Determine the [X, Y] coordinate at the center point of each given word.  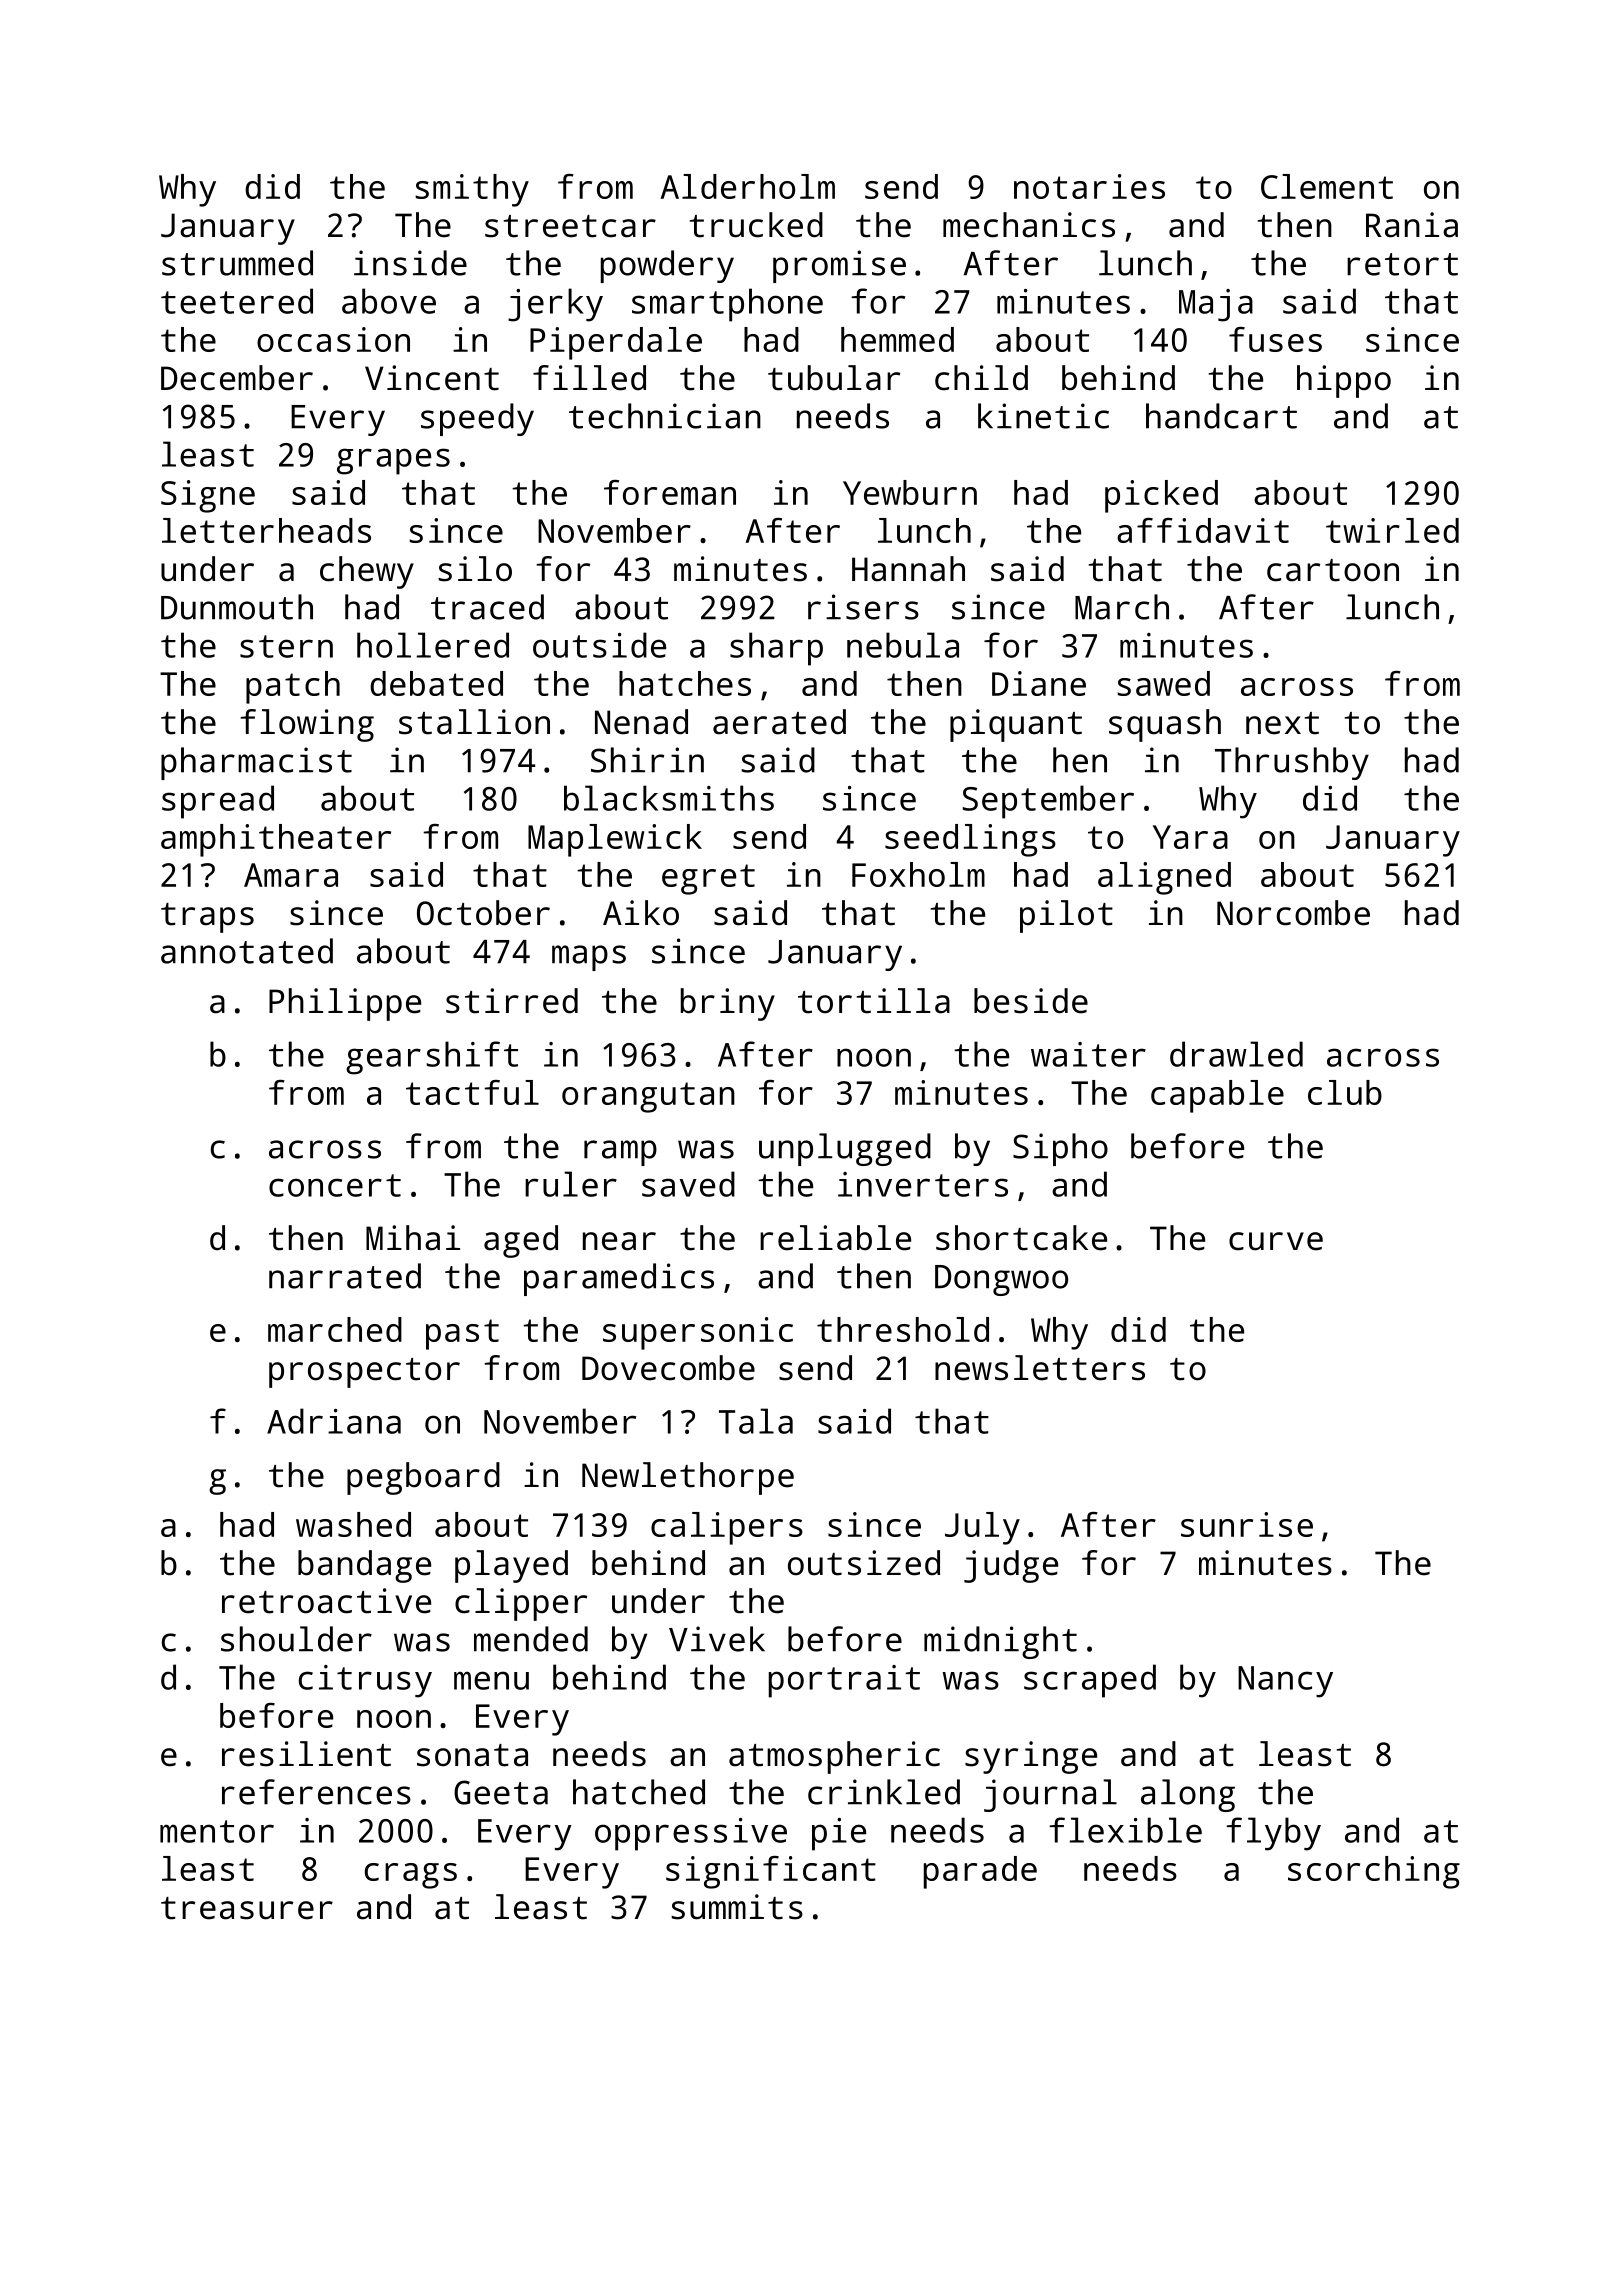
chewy [367, 572]
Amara [291, 875]
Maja [1216, 305]
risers [863, 607]
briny [728, 1004]
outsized [864, 1563]
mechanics [1029, 225]
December [237, 378]
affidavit [1203, 530]
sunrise [1247, 1524]
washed [353, 1524]
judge [1011, 1566]
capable [1217, 1096]
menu [491, 1680]
